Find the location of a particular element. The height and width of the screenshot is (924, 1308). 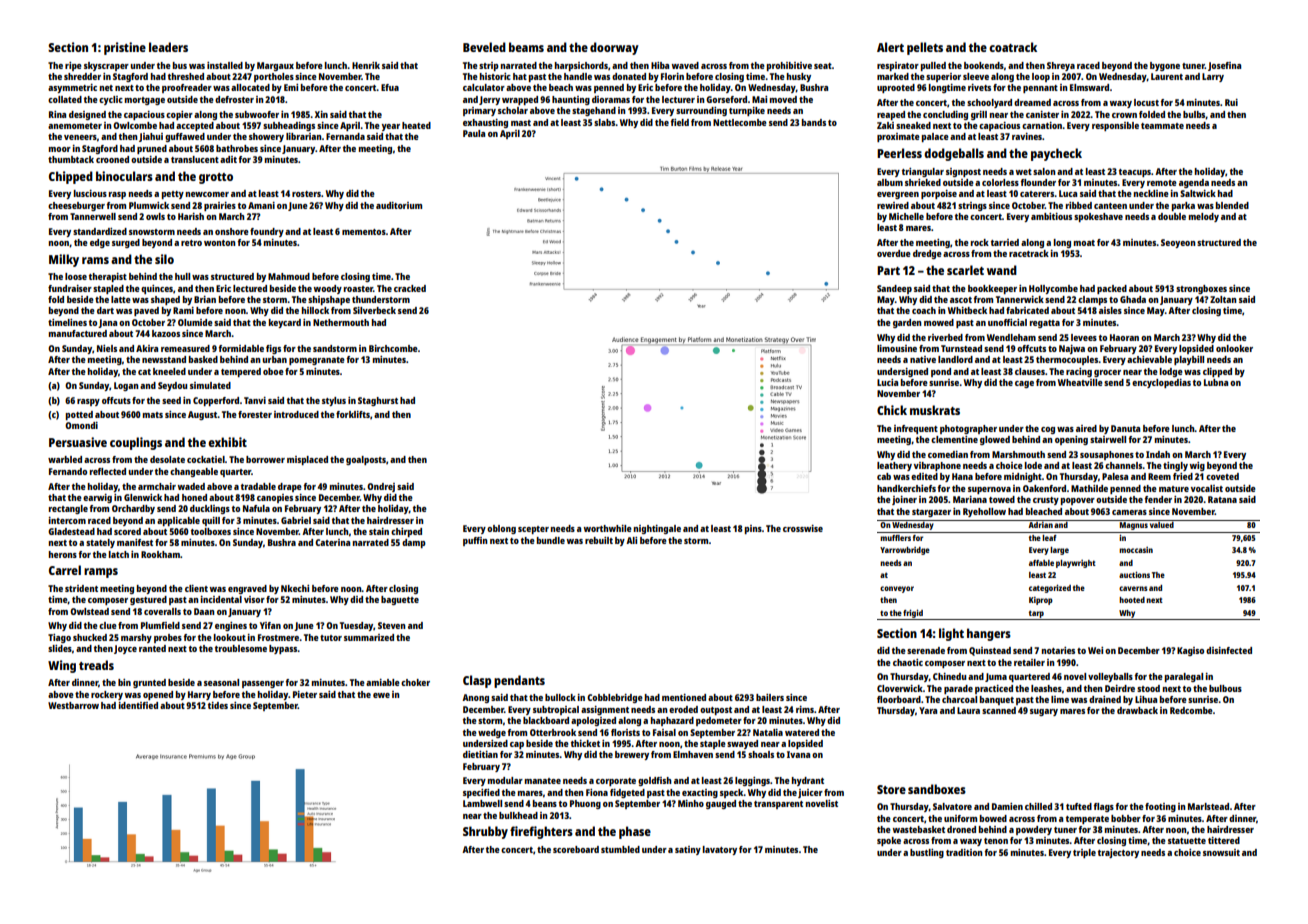

Shrubby is located at coordinates (485, 832).
